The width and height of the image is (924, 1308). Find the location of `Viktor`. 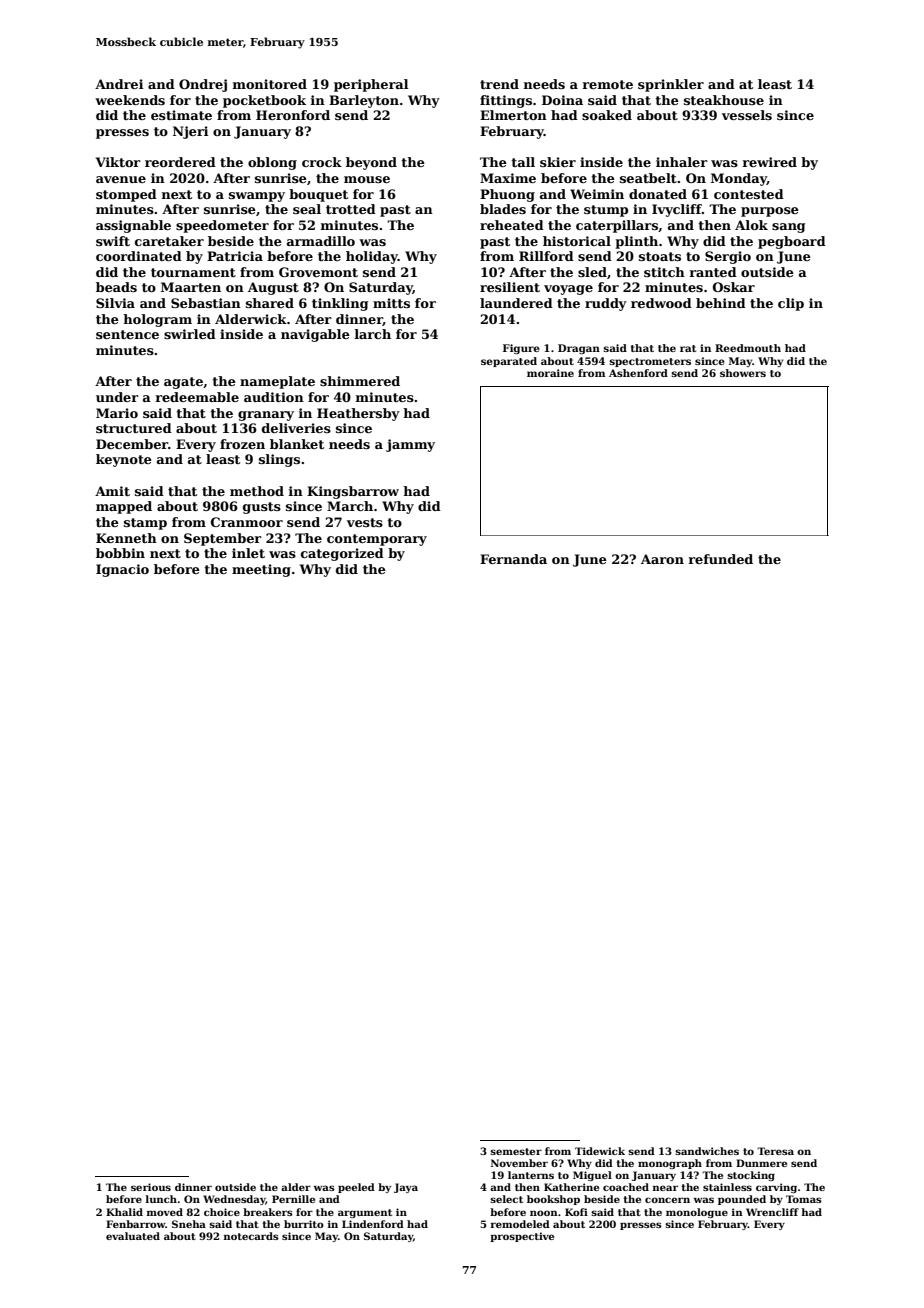

Viktor is located at coordinates (118, 162).
